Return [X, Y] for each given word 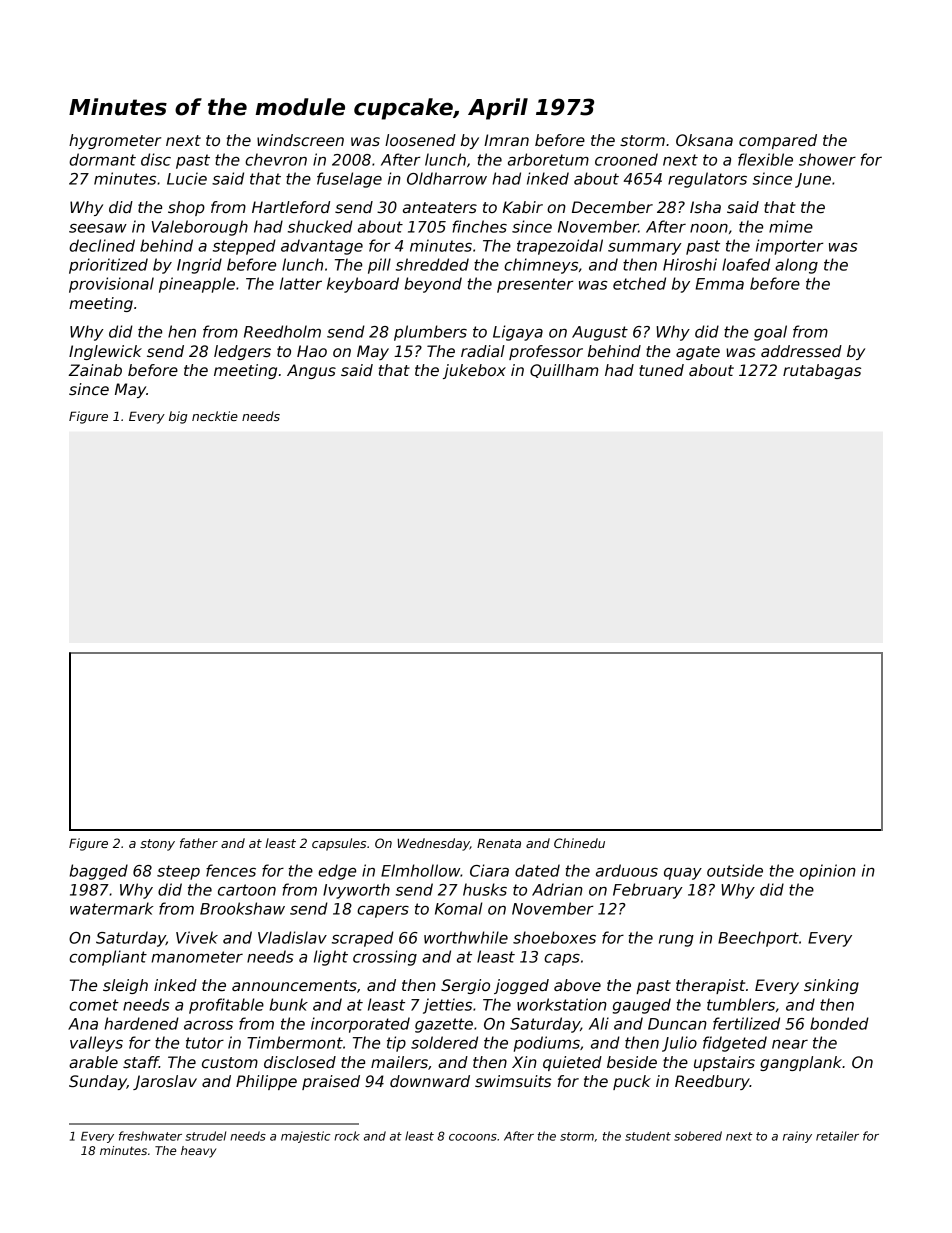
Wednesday [433, 844]
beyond [433, 285]
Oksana [704, 140]
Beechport [758, 939]
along [796, 266]
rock [347, 1136]
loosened [420, 140]
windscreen [300, 140]
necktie [215, 416]
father [199, 843]
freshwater [150, 1136]
